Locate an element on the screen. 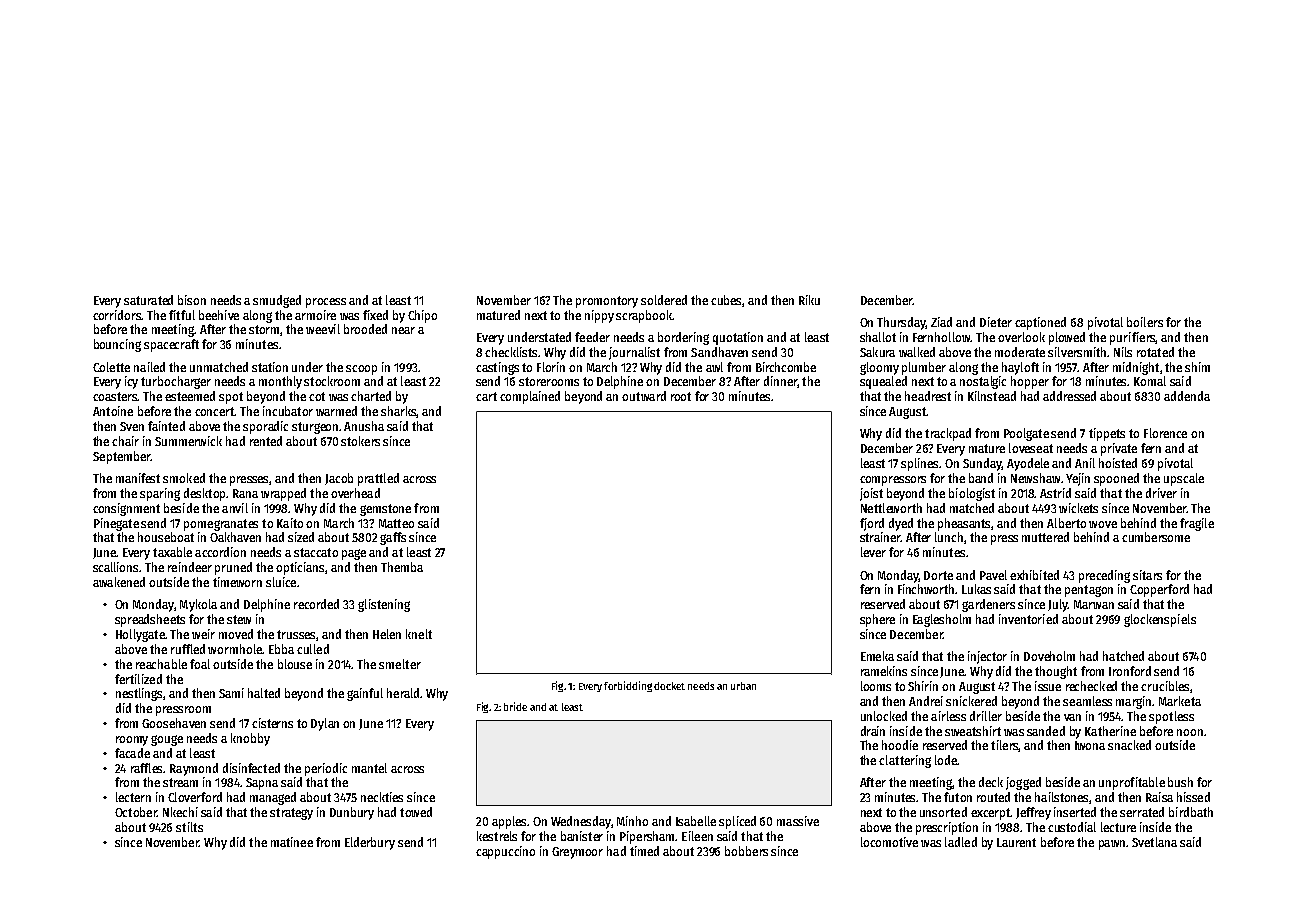 The height and width of the screenshot is (924, 1308). glockenspiels is located at coordinates (1160, 620).
